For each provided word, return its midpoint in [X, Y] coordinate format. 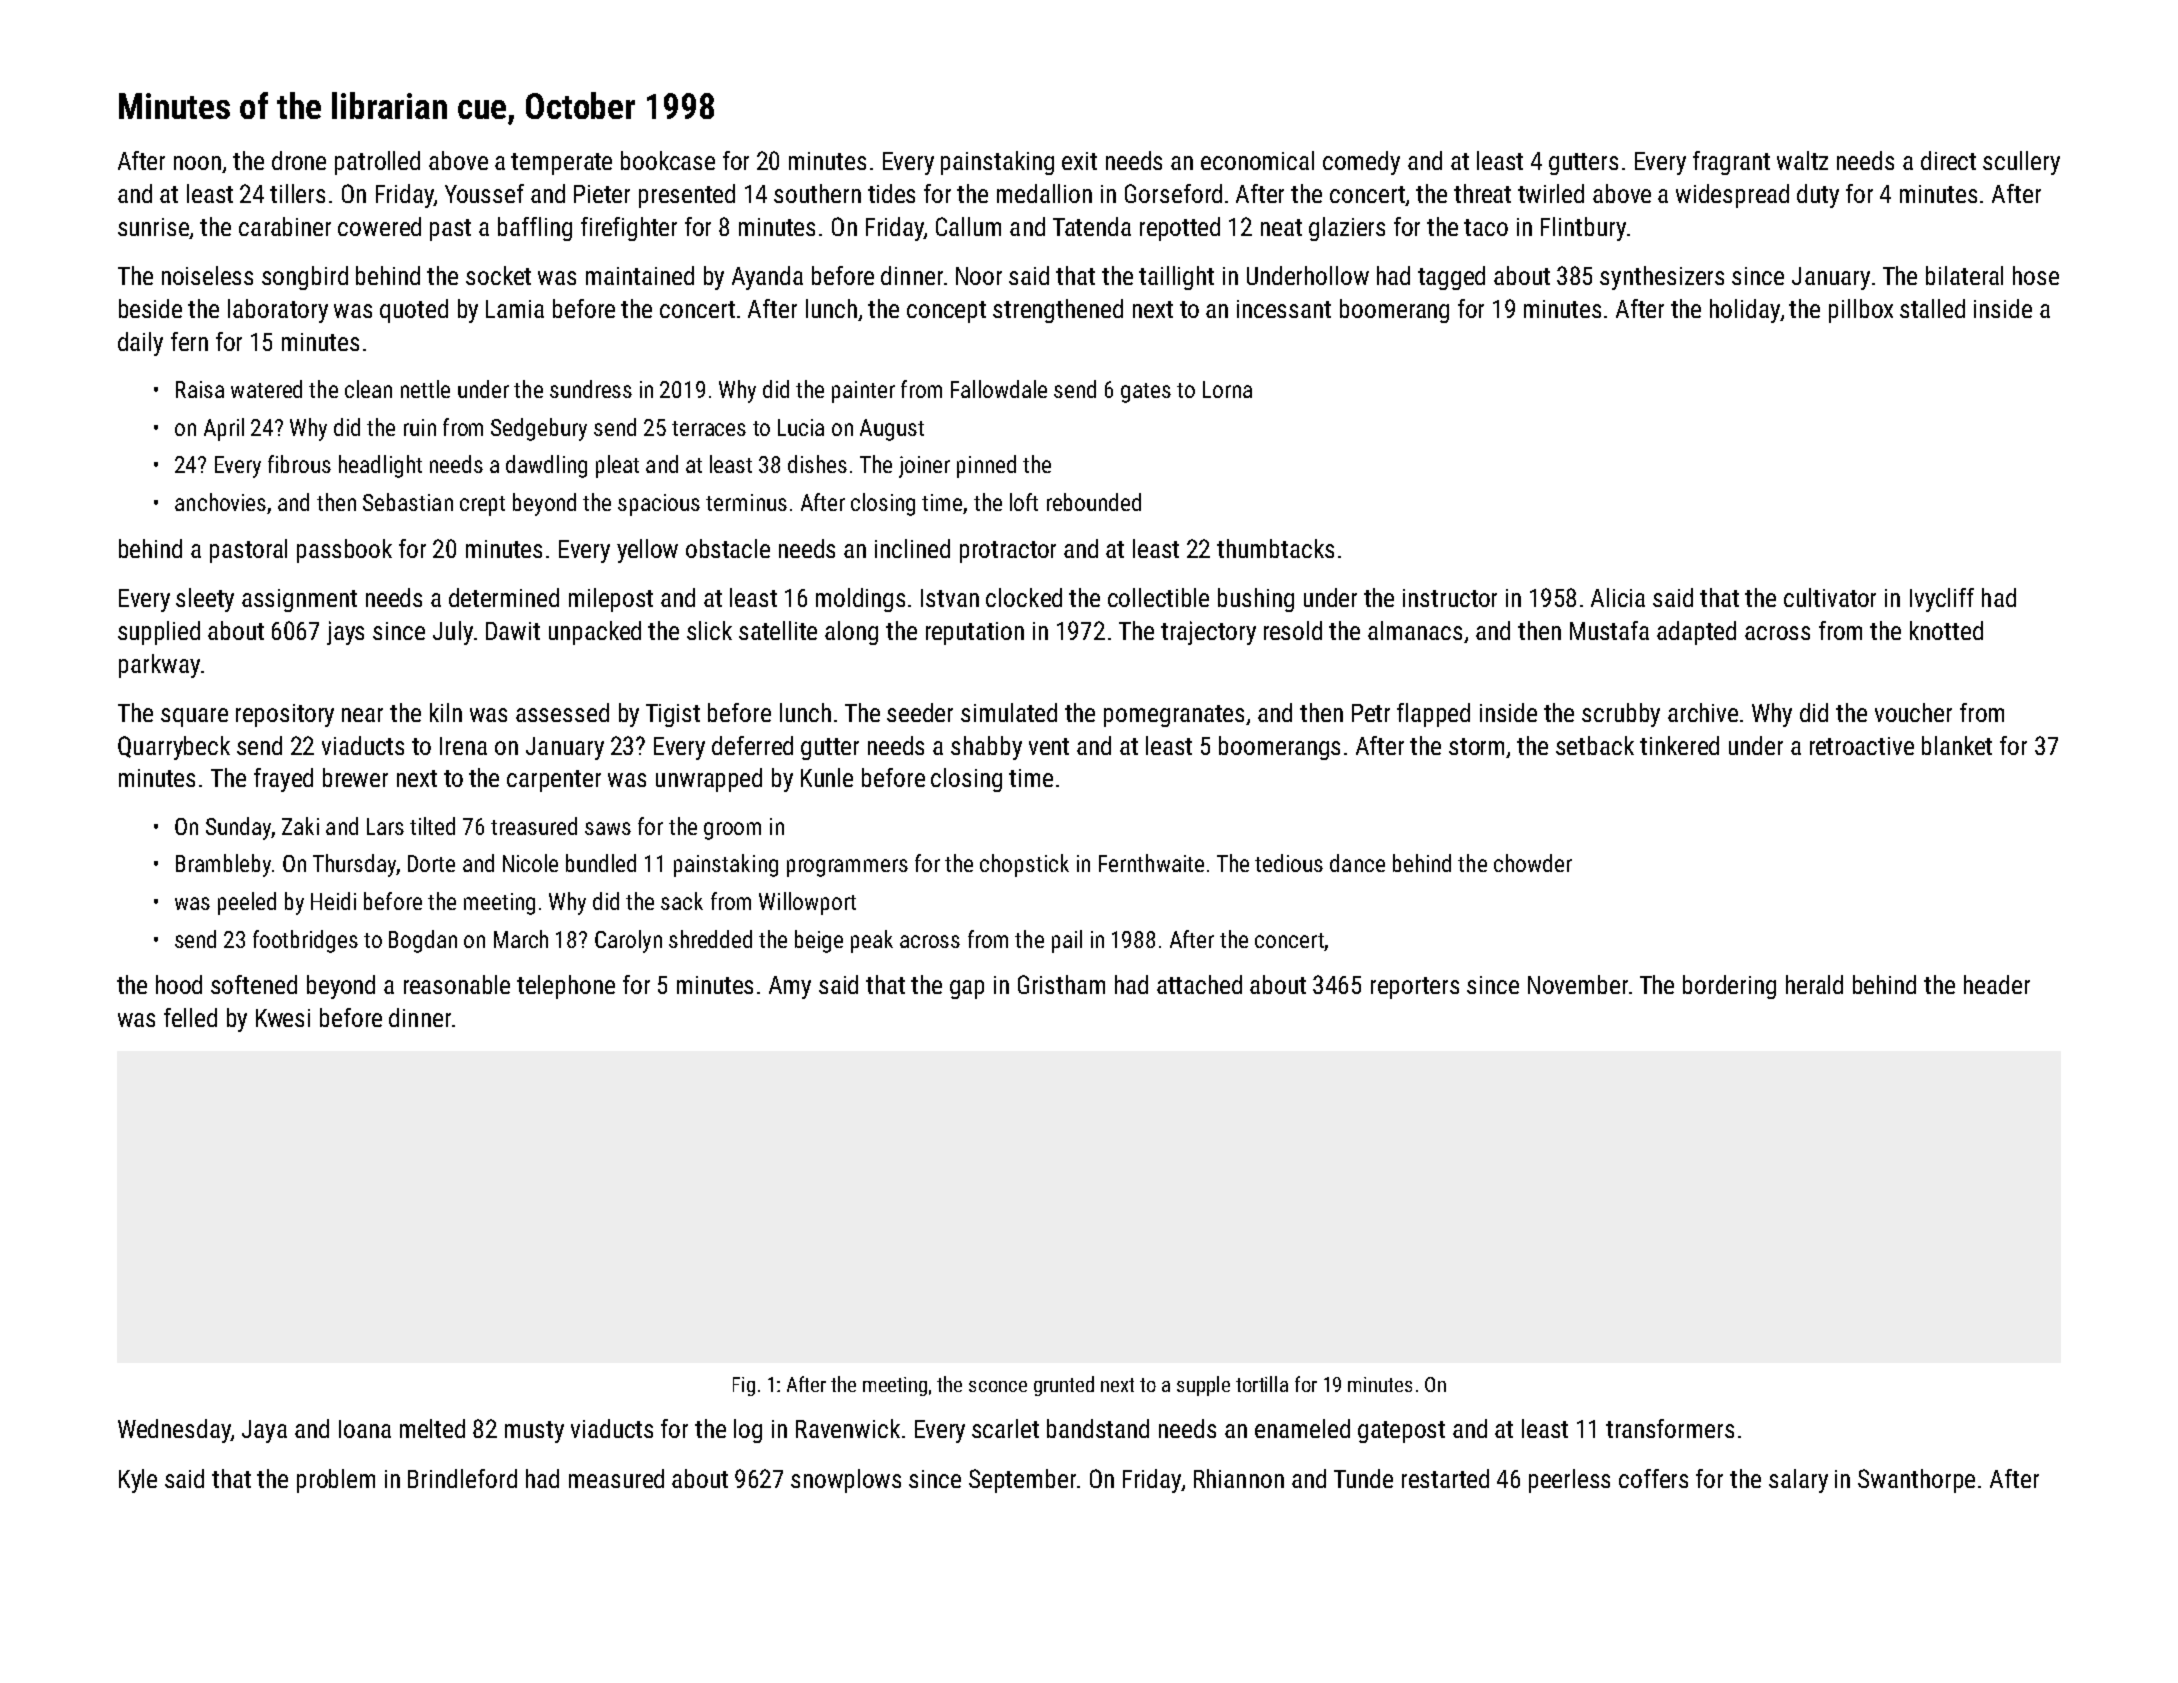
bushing [1256, 600]
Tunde [1363, 1478]
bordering [1729, 987]
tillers [297, 193]
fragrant [1731, 163]
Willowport [807, 903]
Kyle [138, 1481]
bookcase [668, 160]
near [362, 715]
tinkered [1679, 745]
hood [179, 984]
